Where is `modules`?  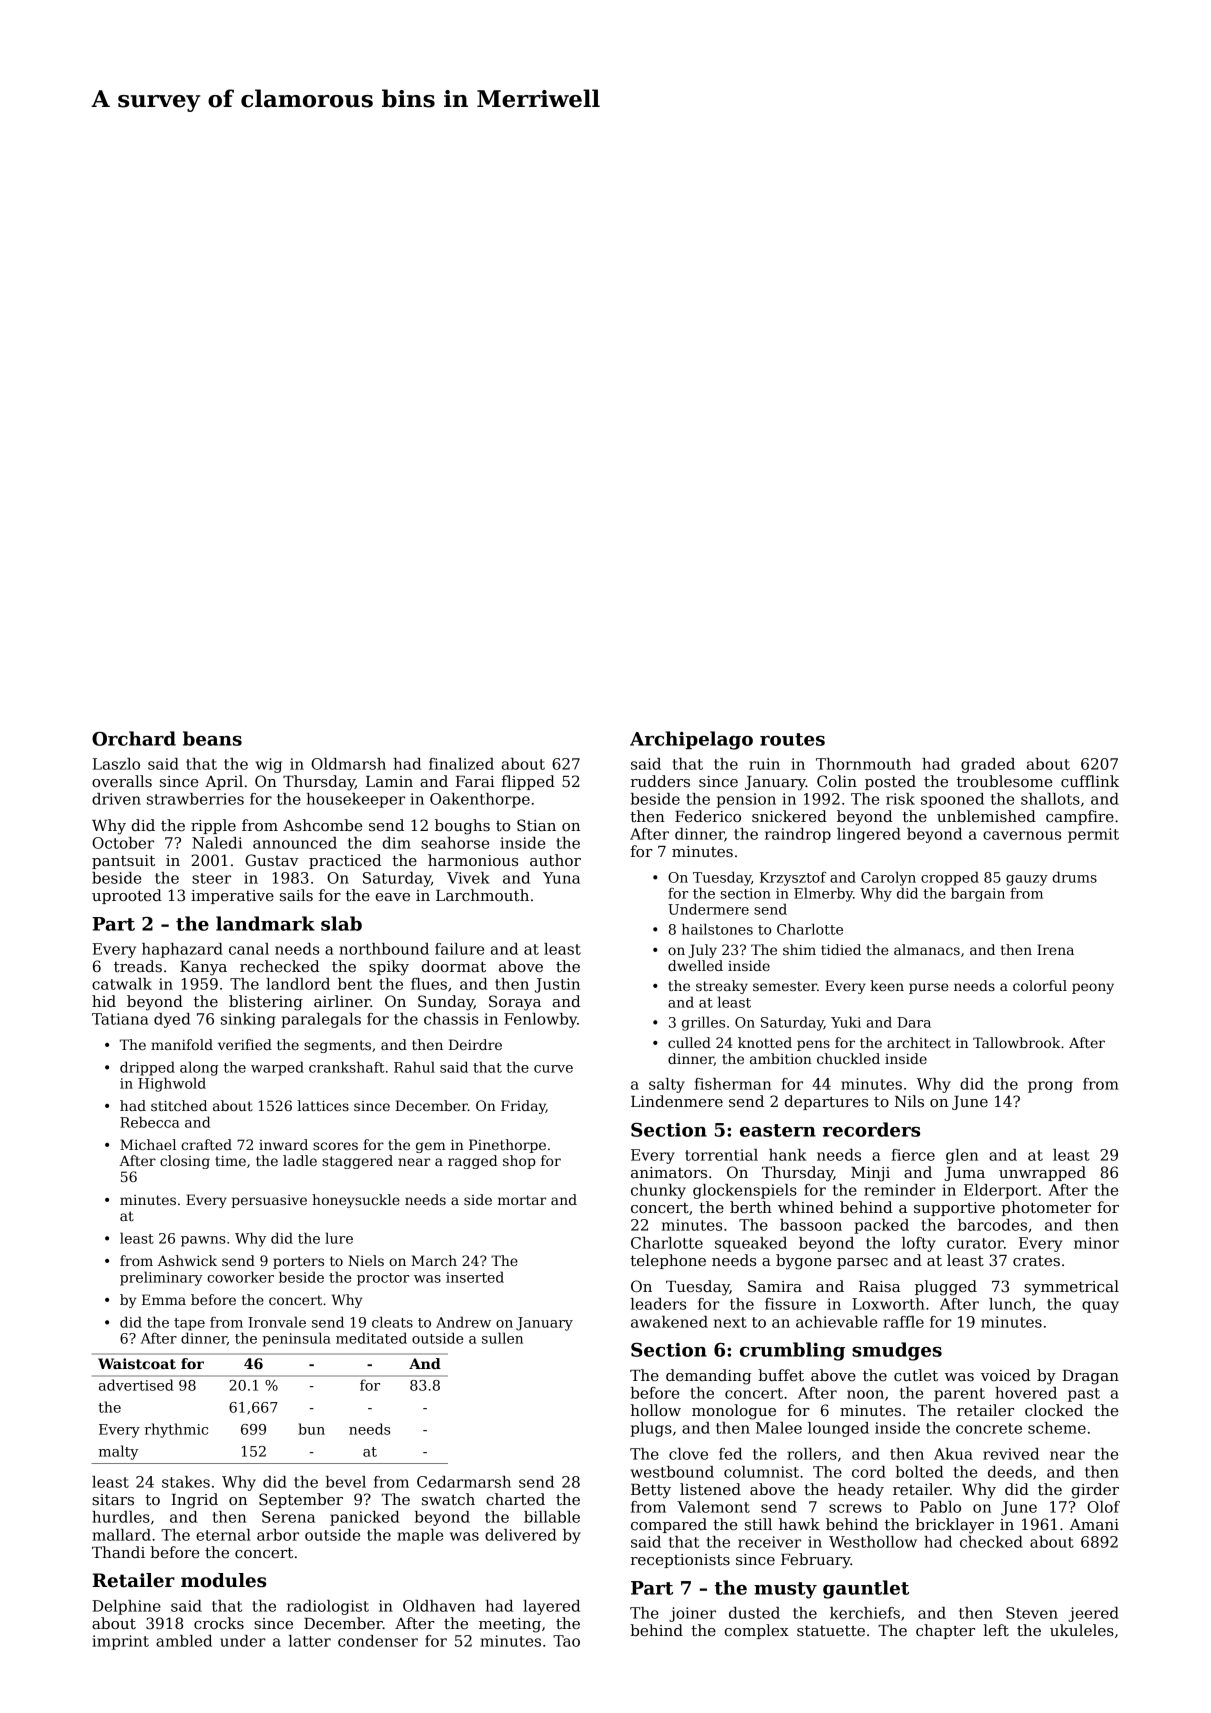
modules is located at coordinates (223, 1580).
